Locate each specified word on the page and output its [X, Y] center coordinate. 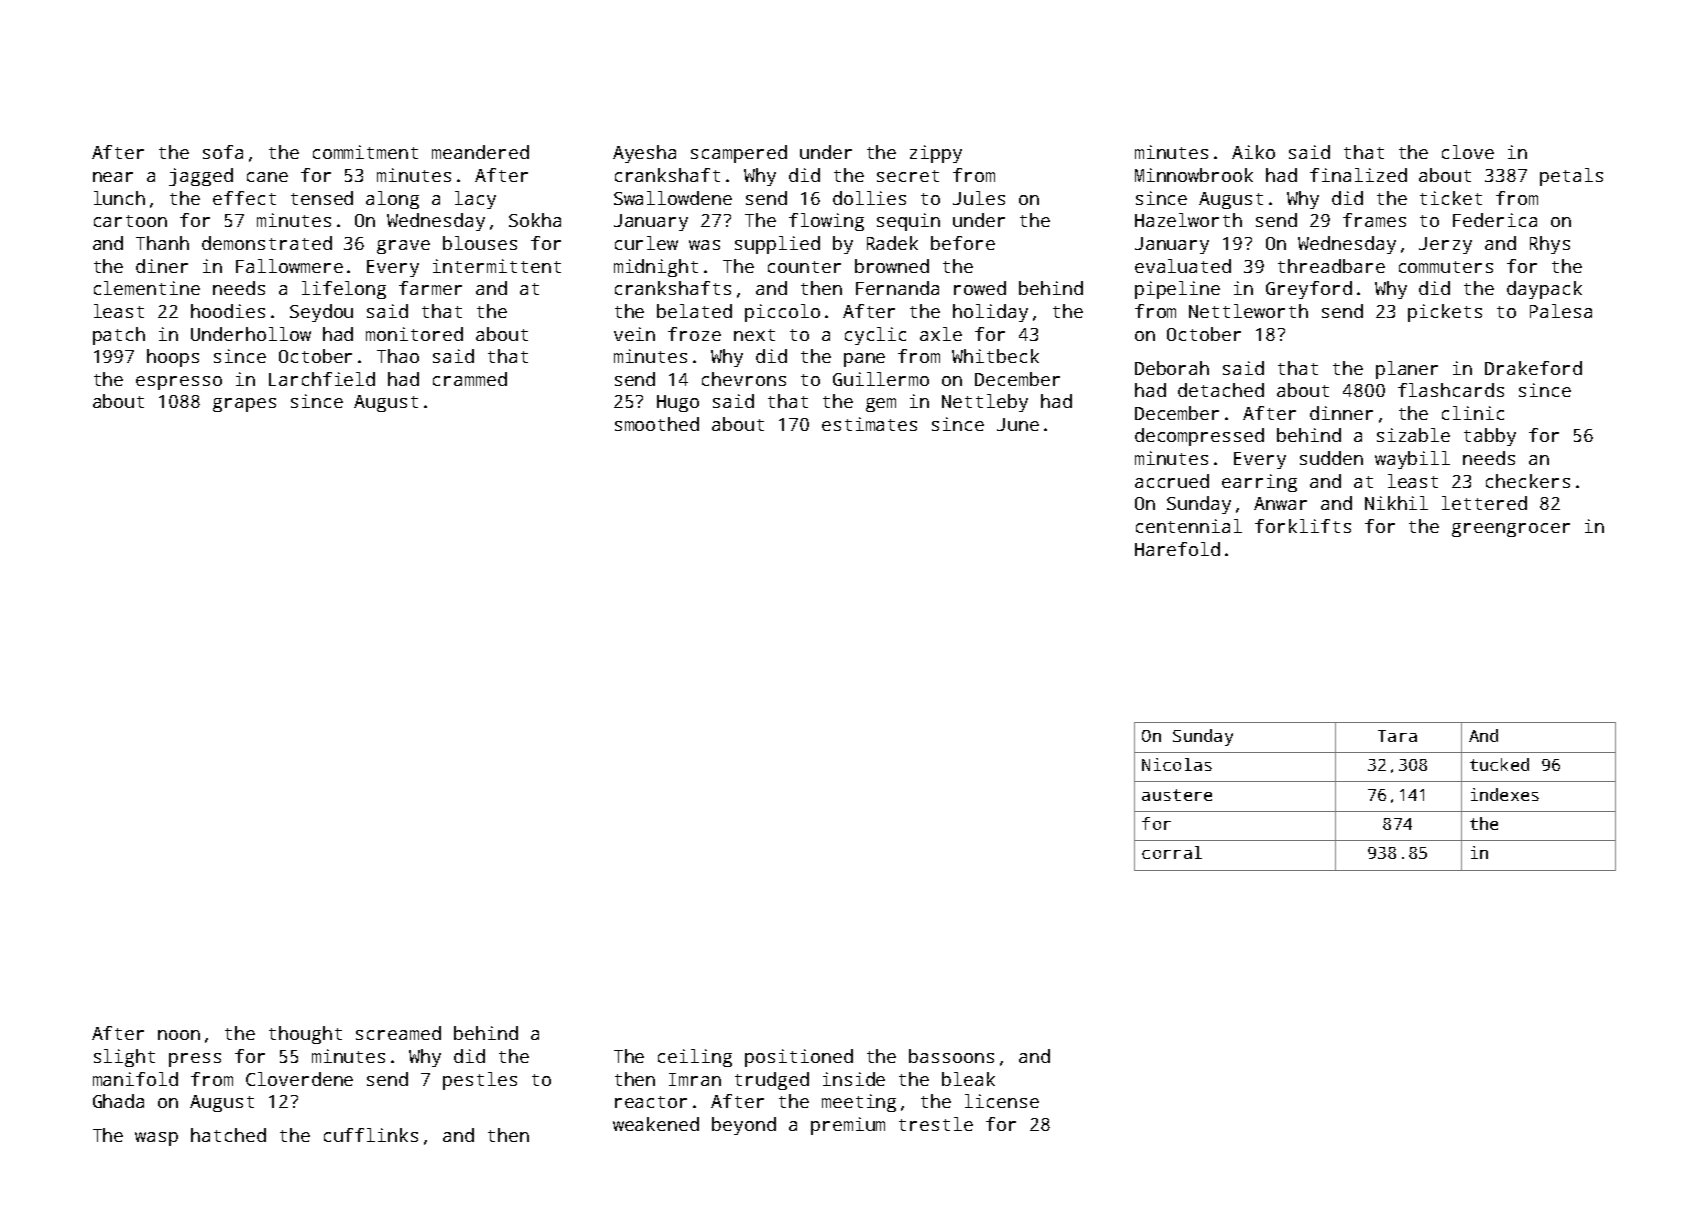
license [1002, 1101]
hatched [228, 1135]
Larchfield [322, 379]
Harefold [1177, 549]
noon [179, 1035]
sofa [223, 152]
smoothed [657, 424]
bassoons [951, 1056]
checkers [1528, 481]
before [963, 243]
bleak [968, 1079]
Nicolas [1177, 764]
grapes [244, 405]
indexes [1505, 794]
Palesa [1561, 311]
